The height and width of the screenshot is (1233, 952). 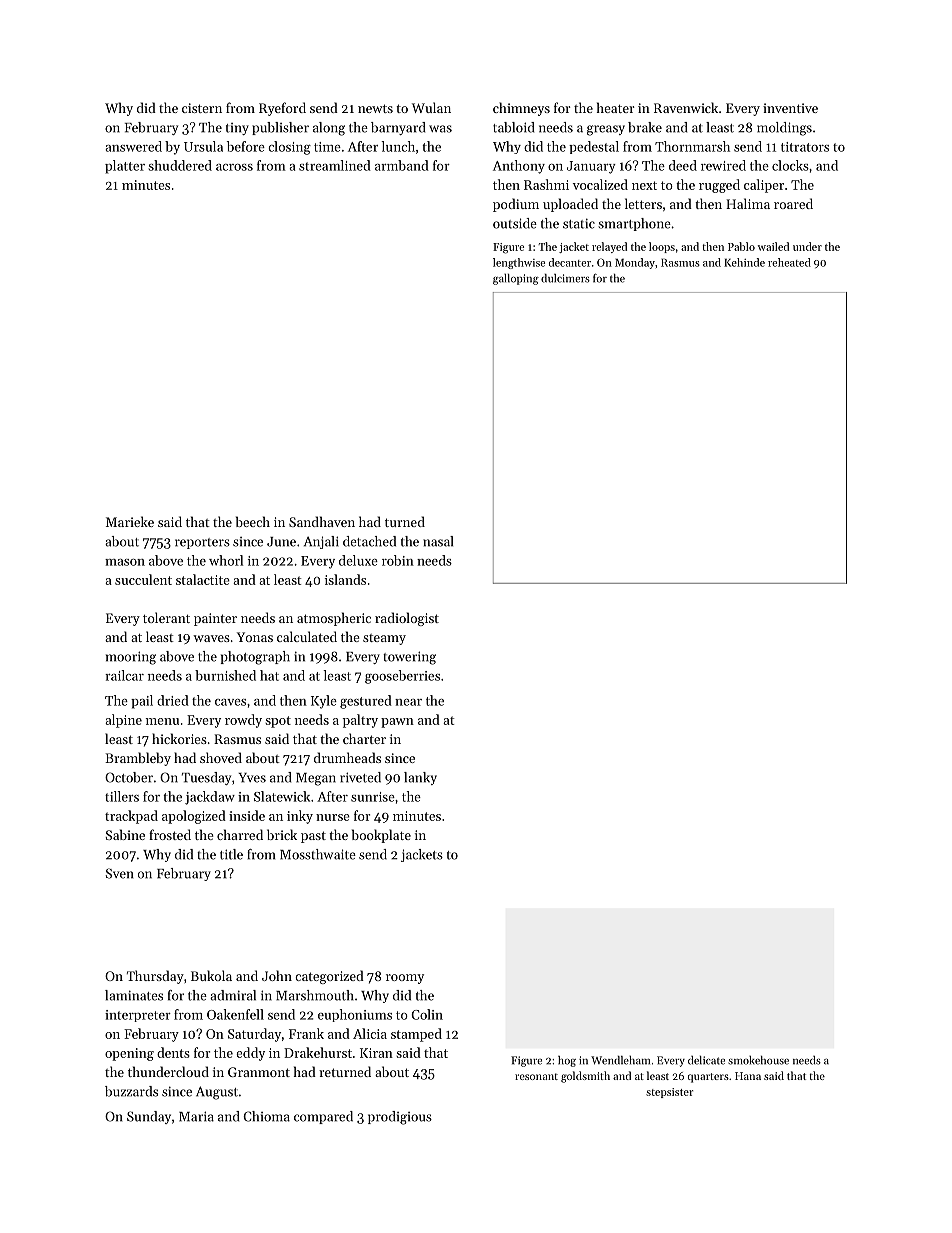 What do you see at coordinates (130, 521) in the screenshot?
I see `Marieke` at bounding box center [130, 521].
